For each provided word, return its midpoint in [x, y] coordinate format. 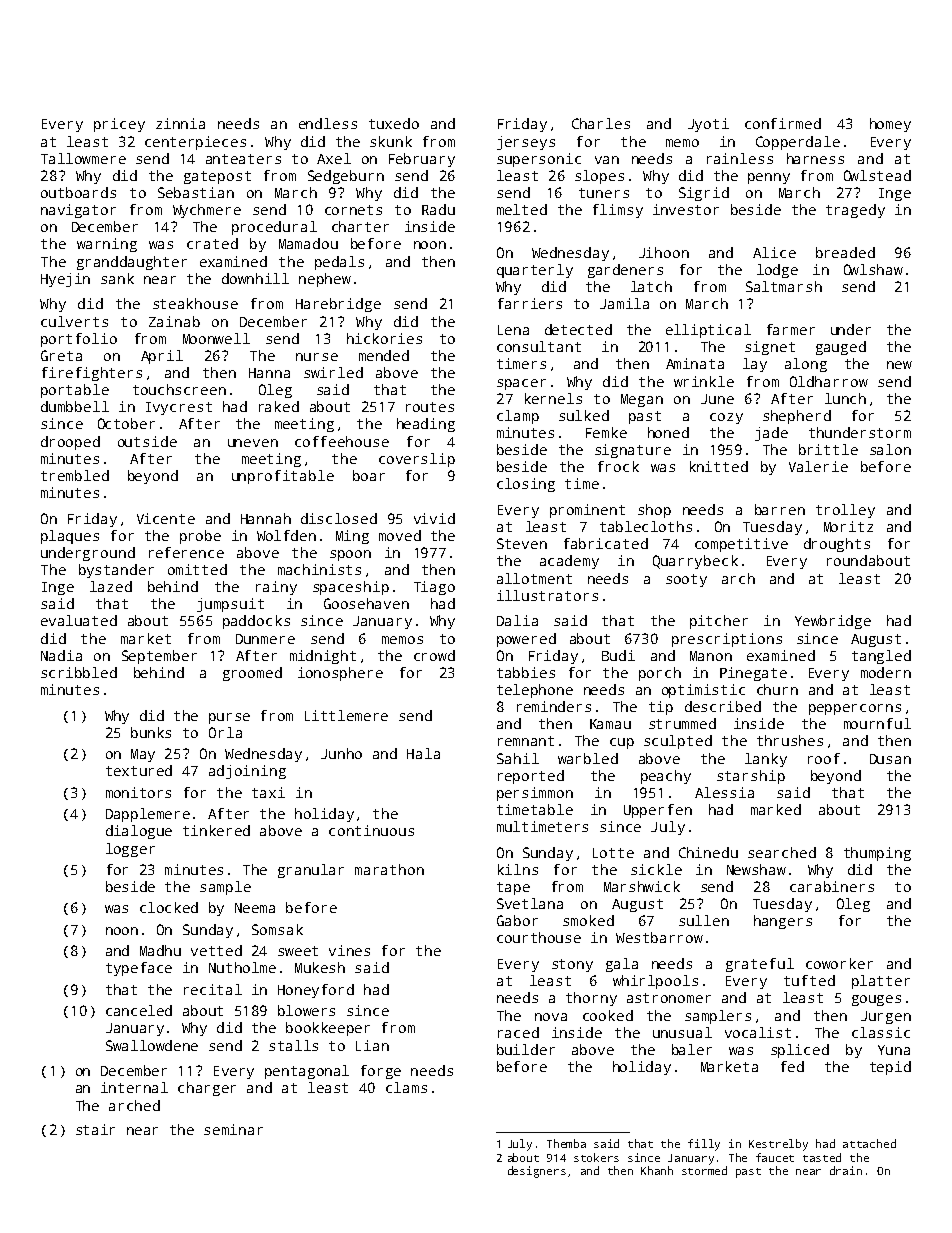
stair [95, 1129]
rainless [740, 158]
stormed [704, 1170]
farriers [530, 303]
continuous [371, 830]
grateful [760, 965]
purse [229, 718]
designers [537, 1172]
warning [107, 245]
